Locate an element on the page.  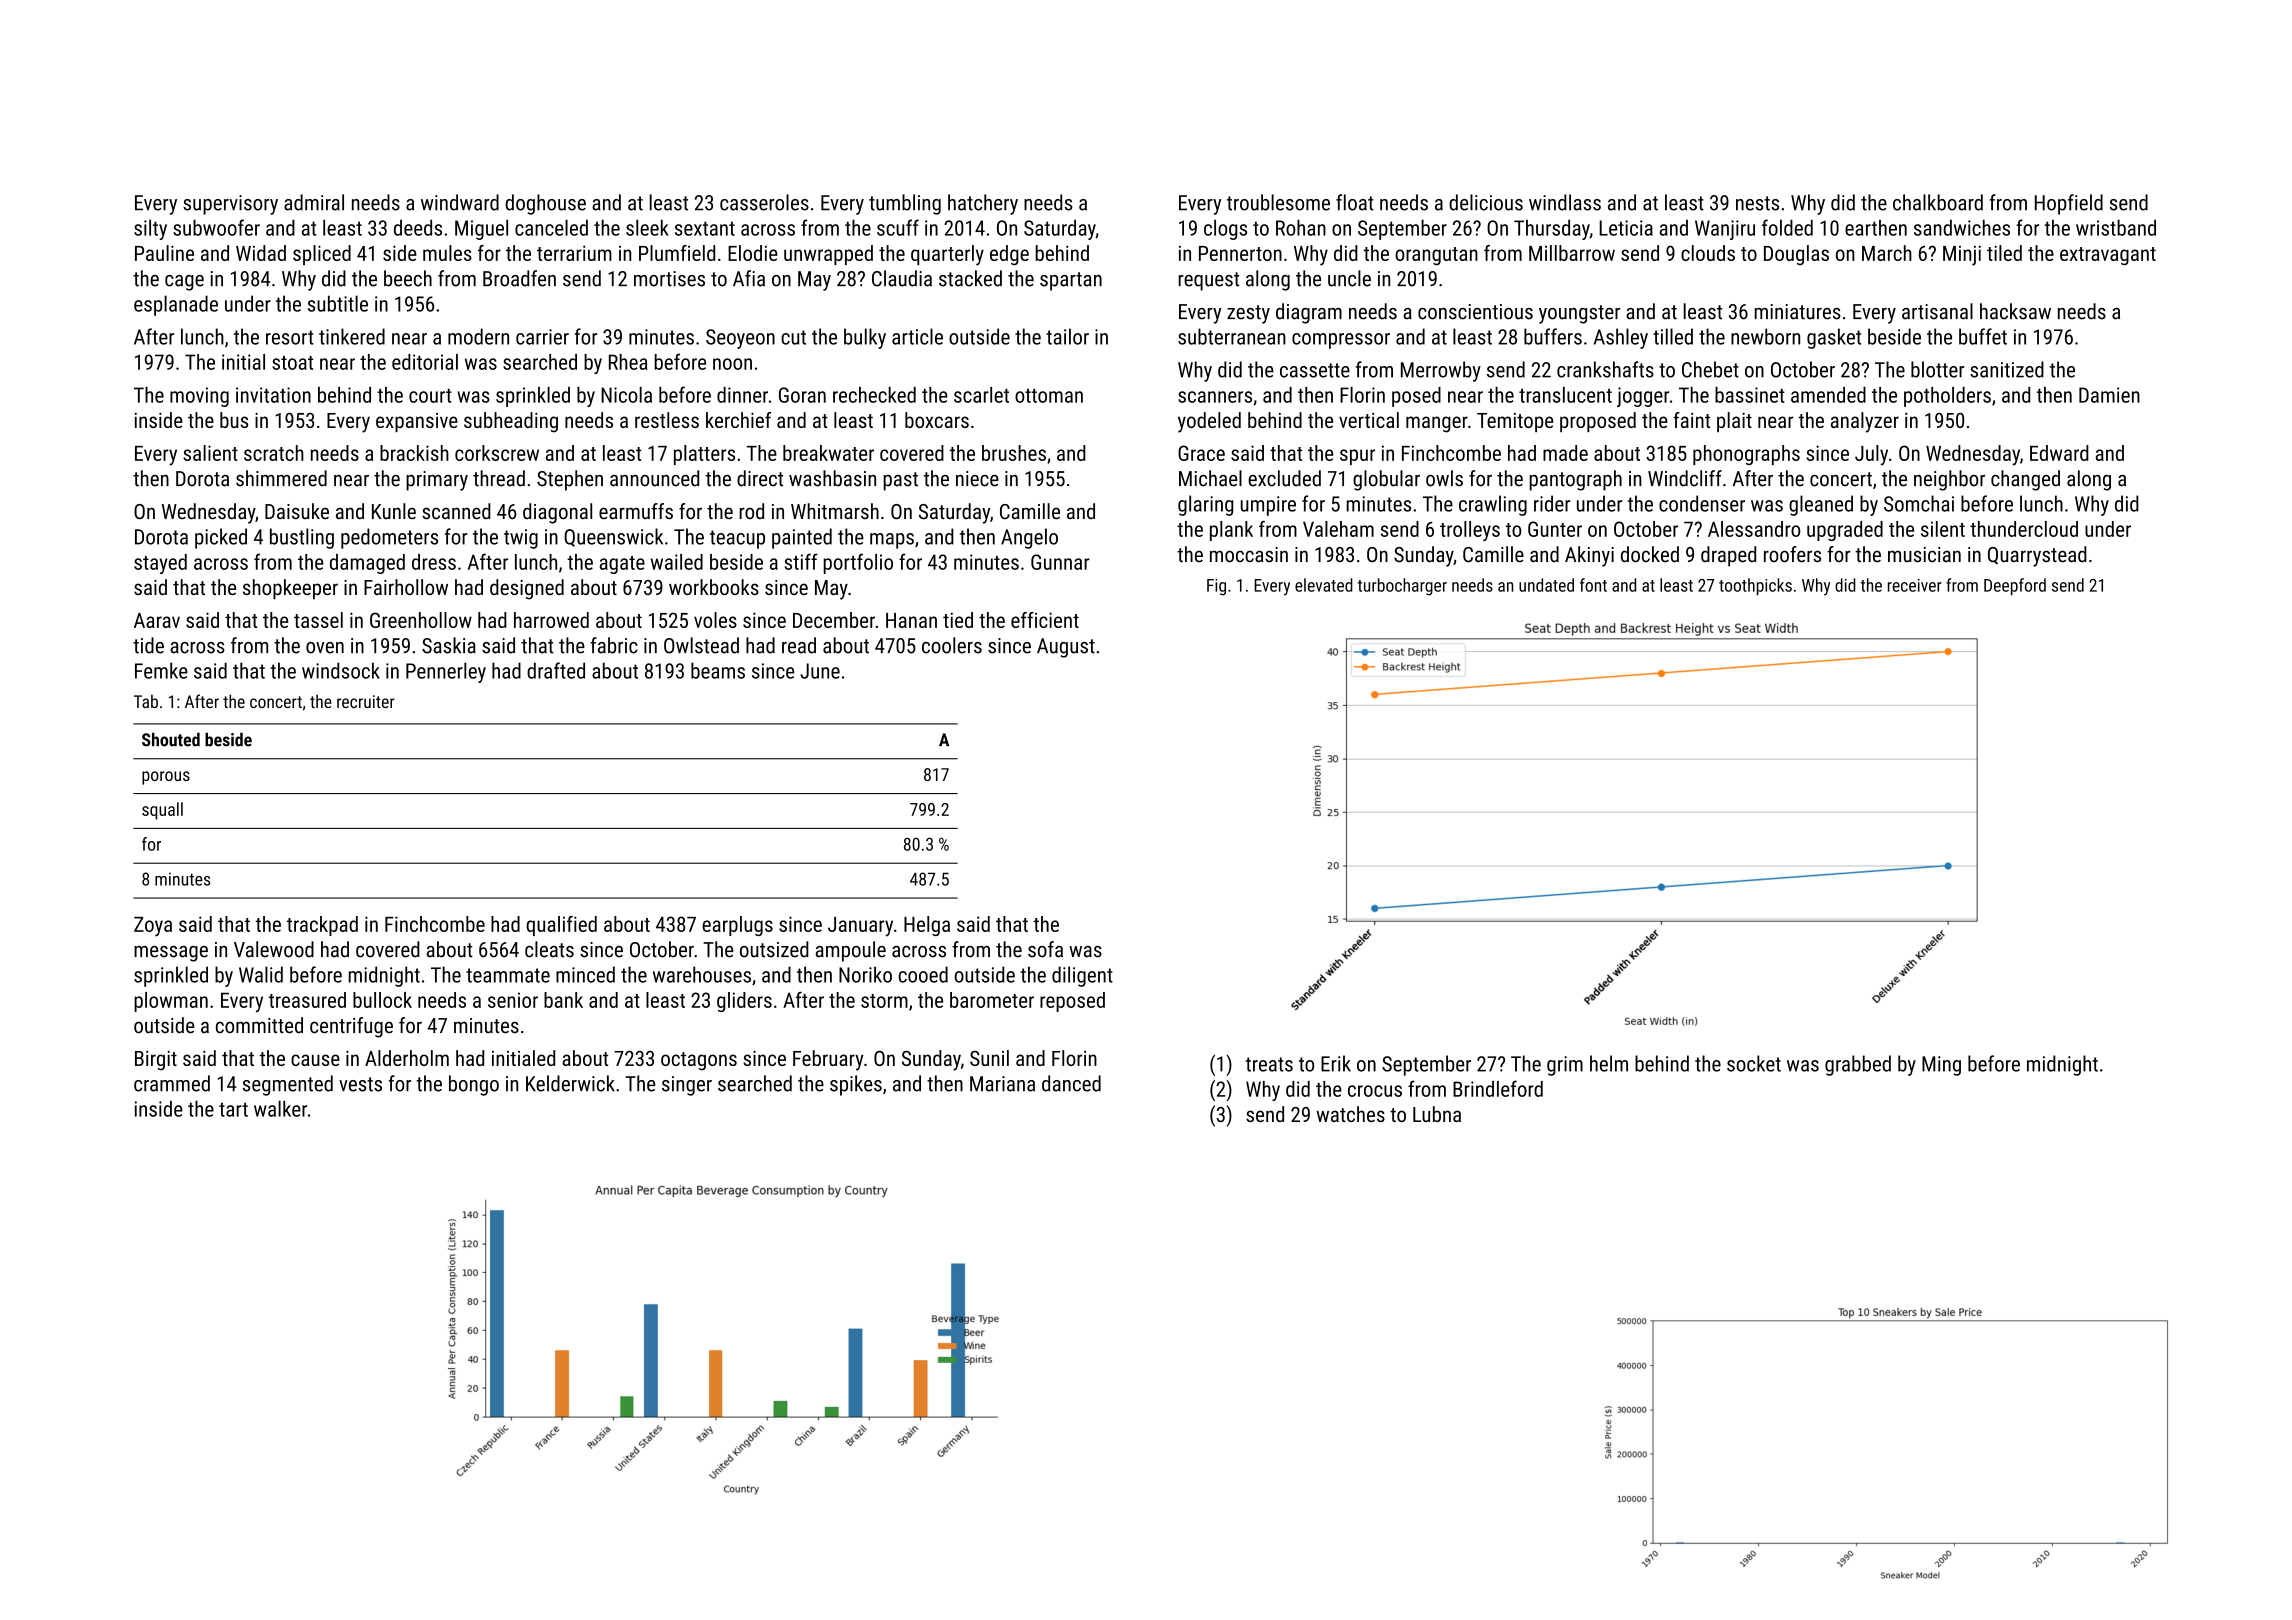
squall is located at coordinates (162, 811).
